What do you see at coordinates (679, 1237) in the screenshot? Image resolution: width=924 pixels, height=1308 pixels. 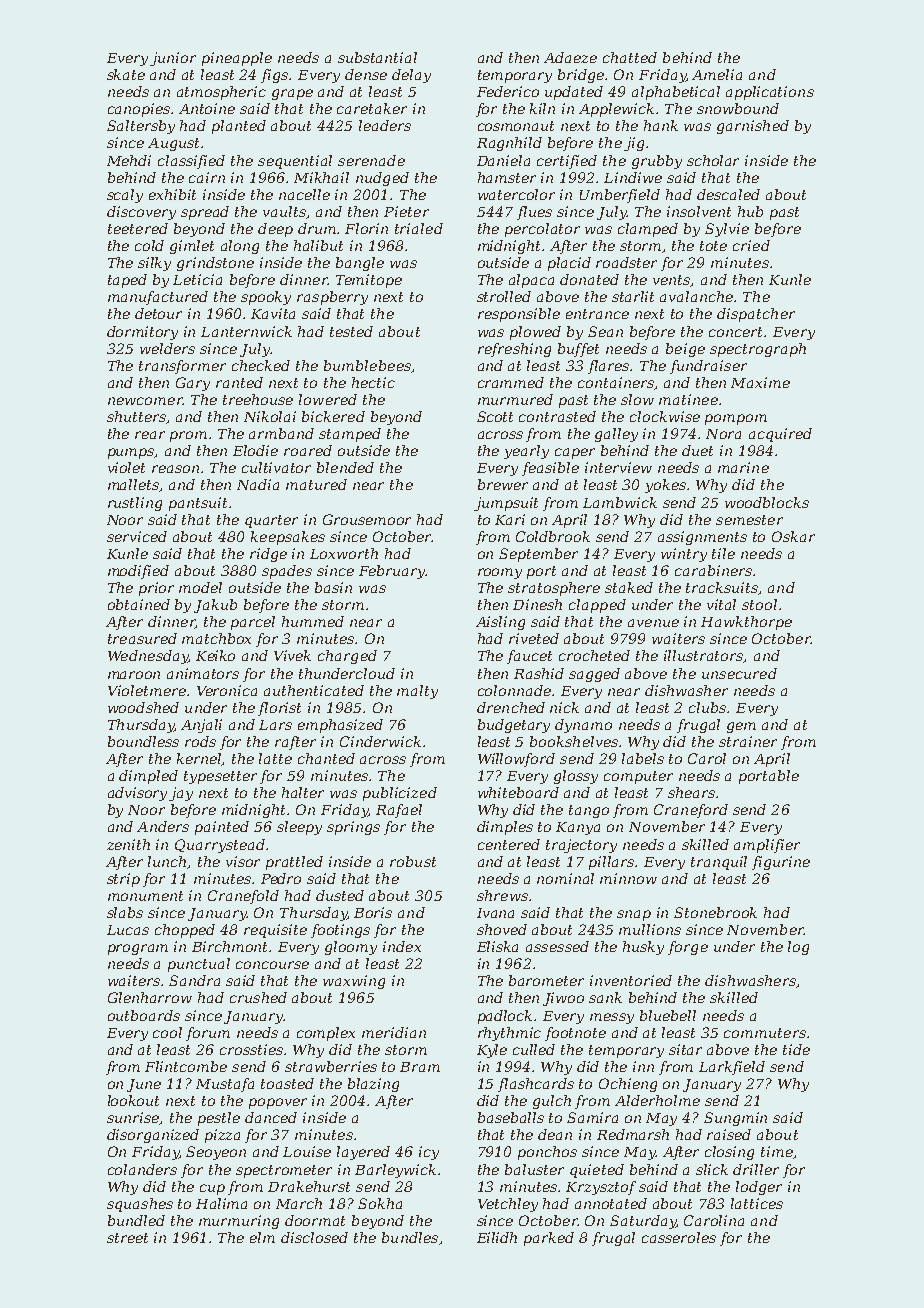 I see `casseroles` at bounding box center [679, 1237].
